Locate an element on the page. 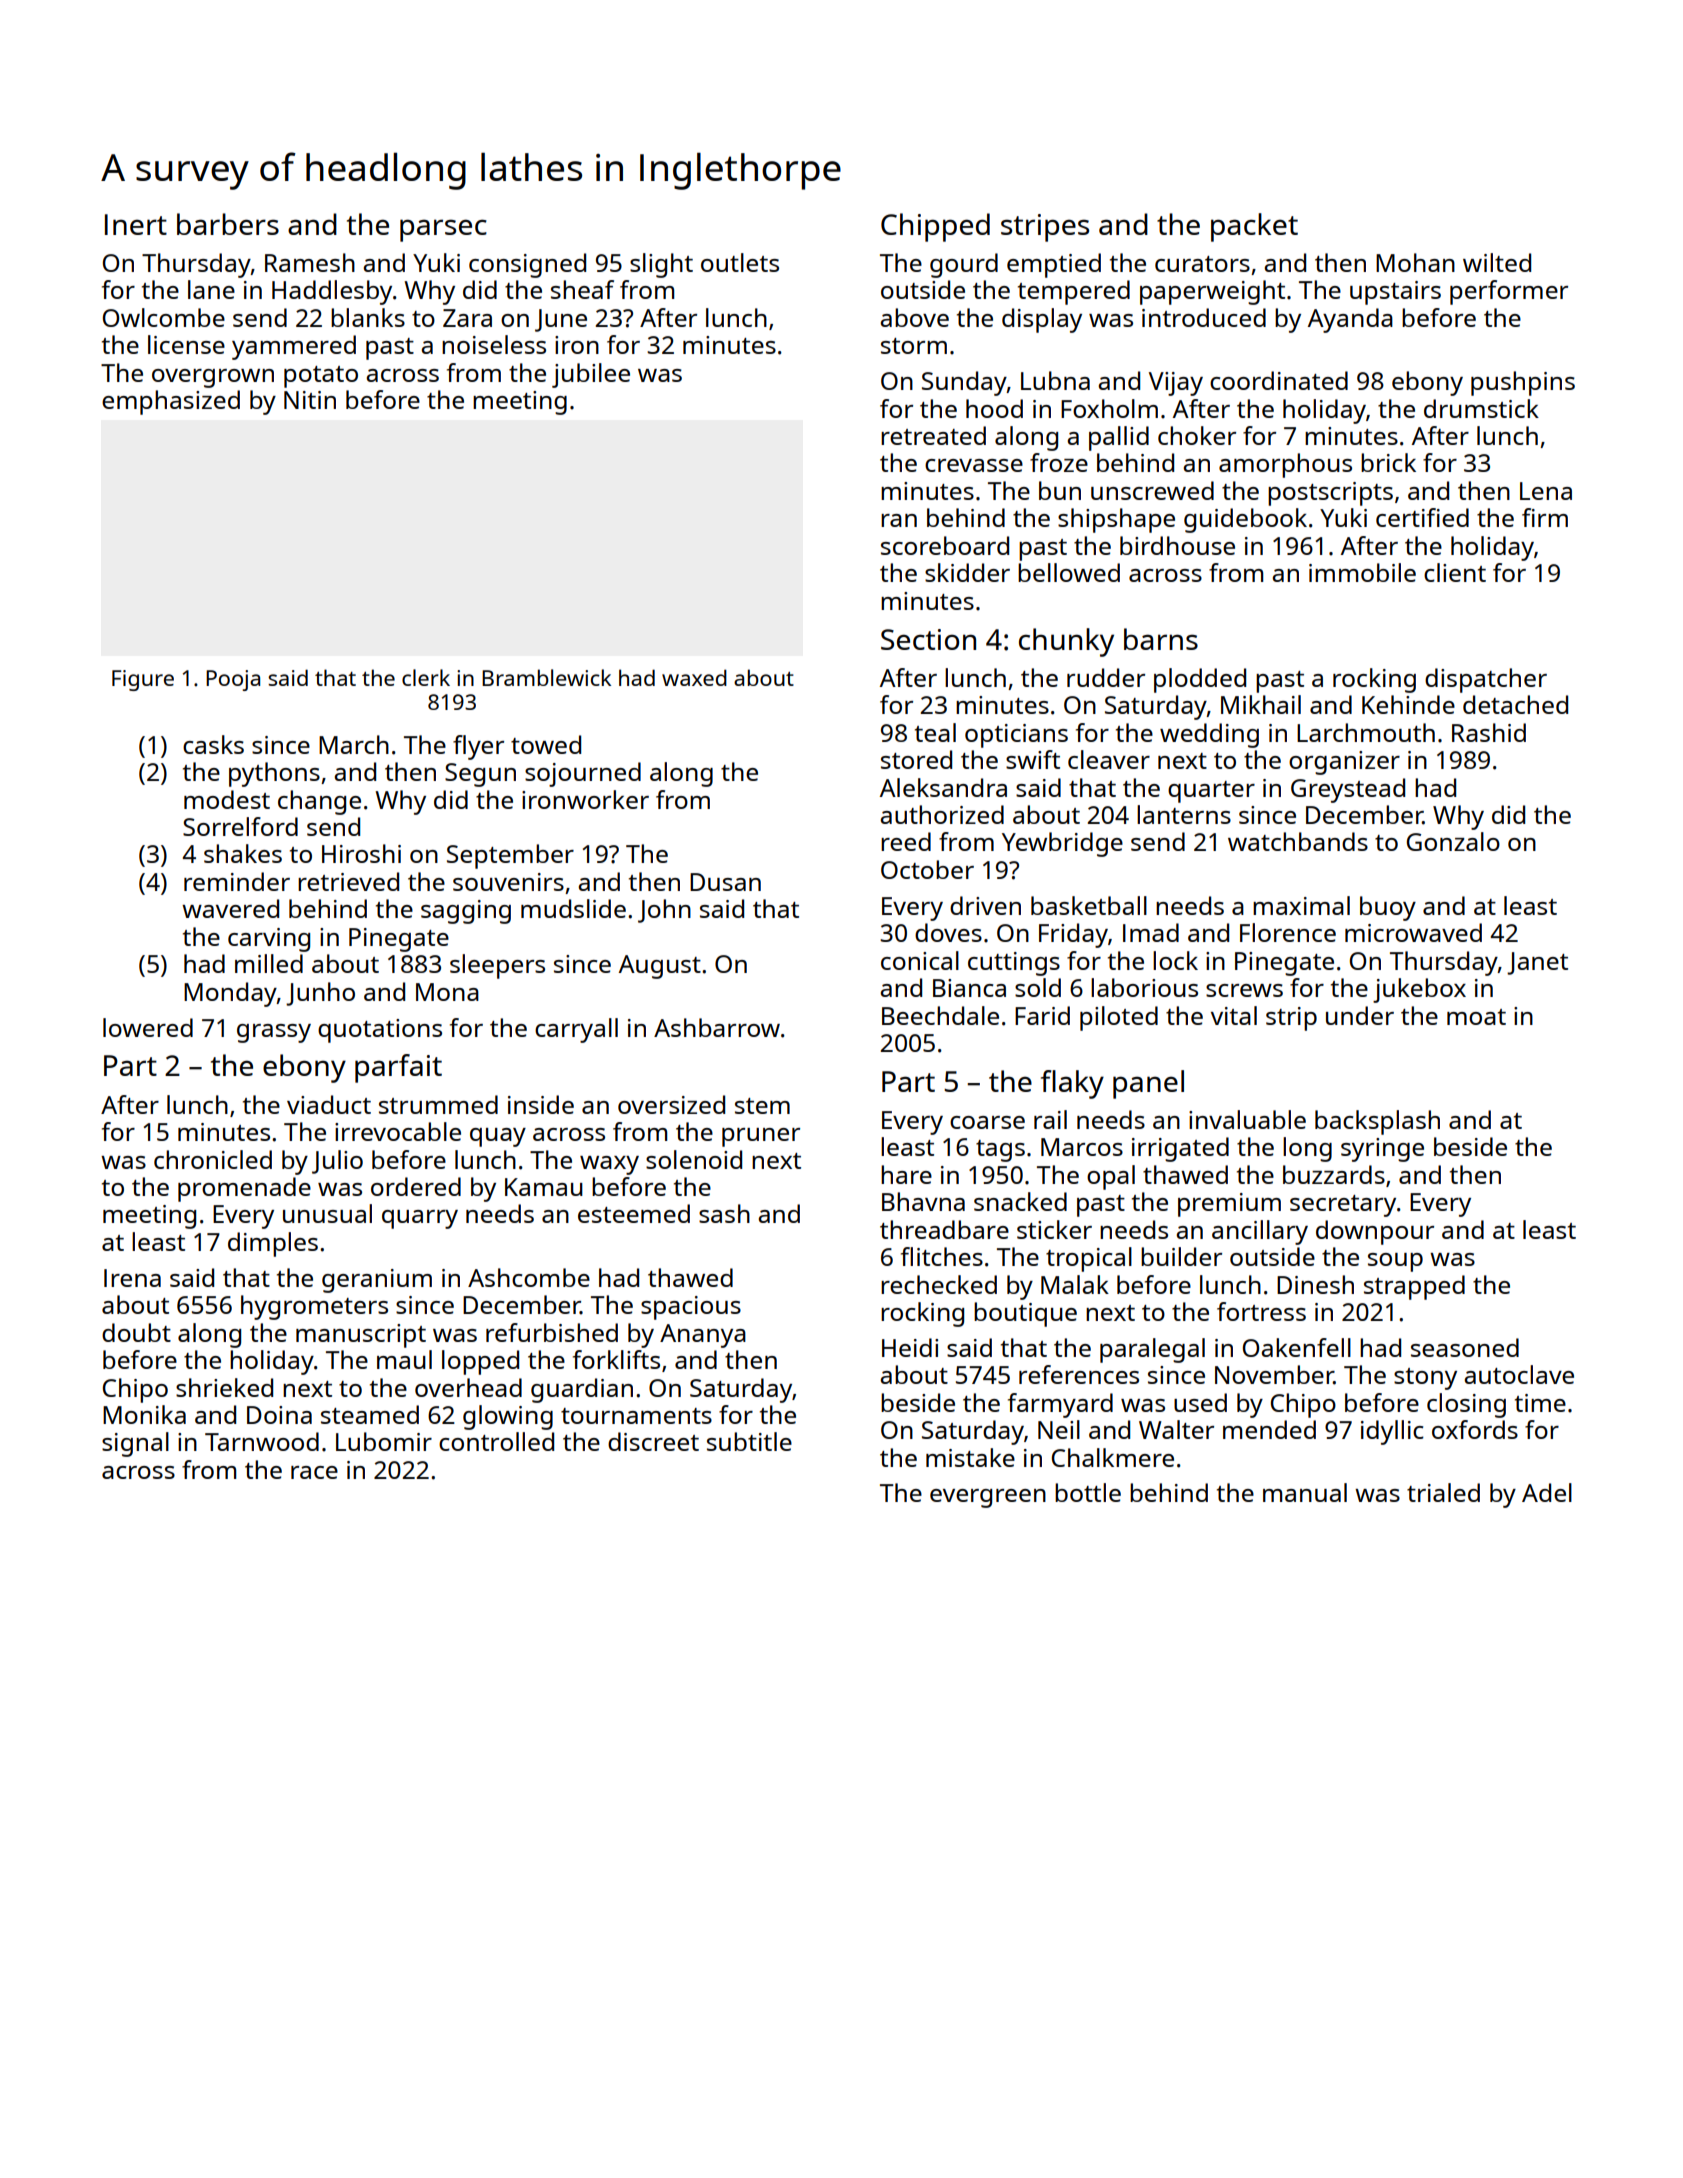  wilted is located at coordinates (1497, 262).
